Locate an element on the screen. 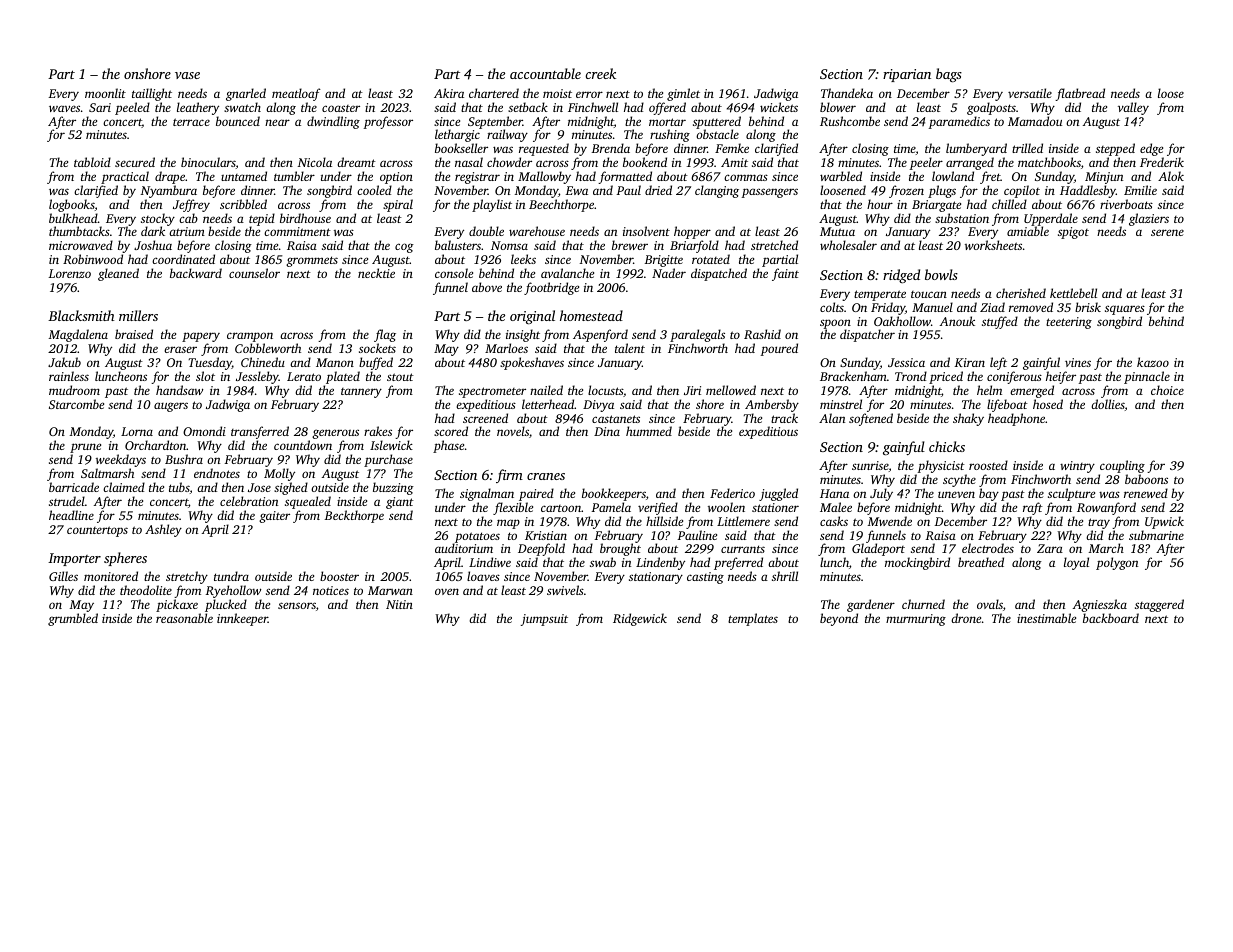  Mamadou is located at coordinates (1035, 121).
